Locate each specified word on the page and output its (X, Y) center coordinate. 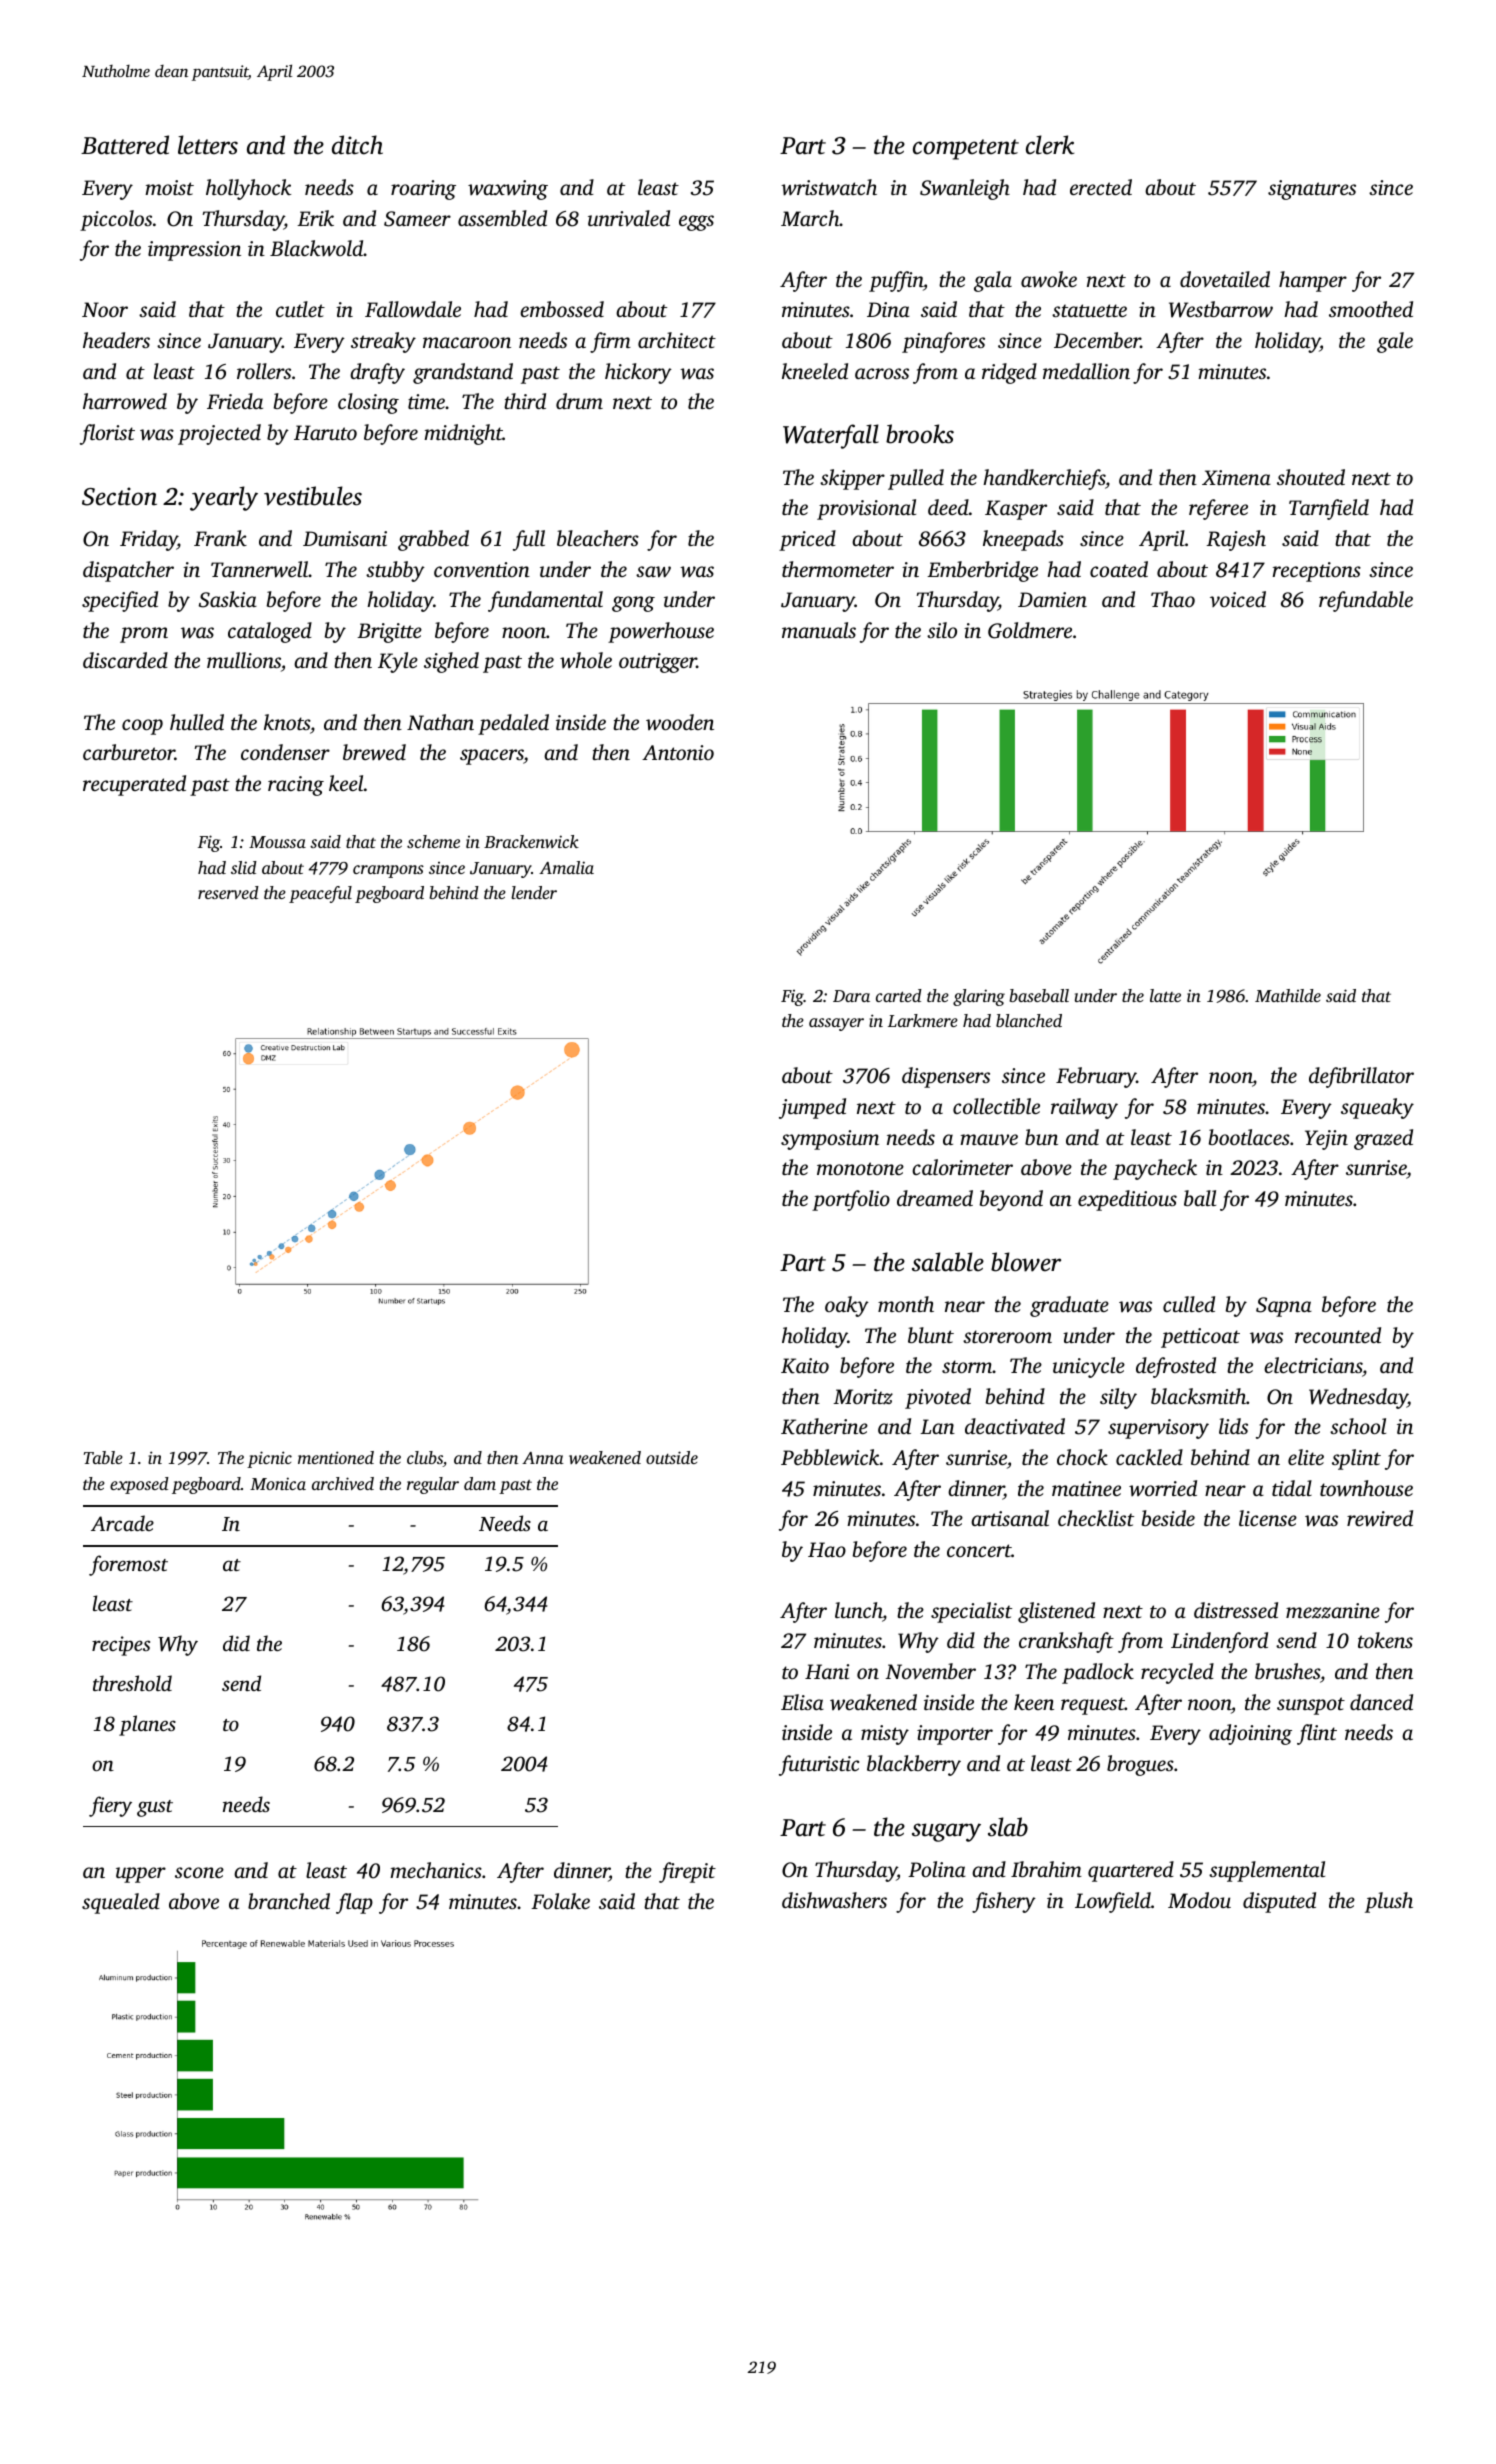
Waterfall (831, 436)
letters (208, 145)
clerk (1050, 145)
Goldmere (1030, 630)
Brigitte (389, 633)
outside (672, 1457)
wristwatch (829, 187)
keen (1034, 1702)
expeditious (1127, 1200)
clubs (425, 1459)
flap (354, 1903)
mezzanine (1333, 1611)
